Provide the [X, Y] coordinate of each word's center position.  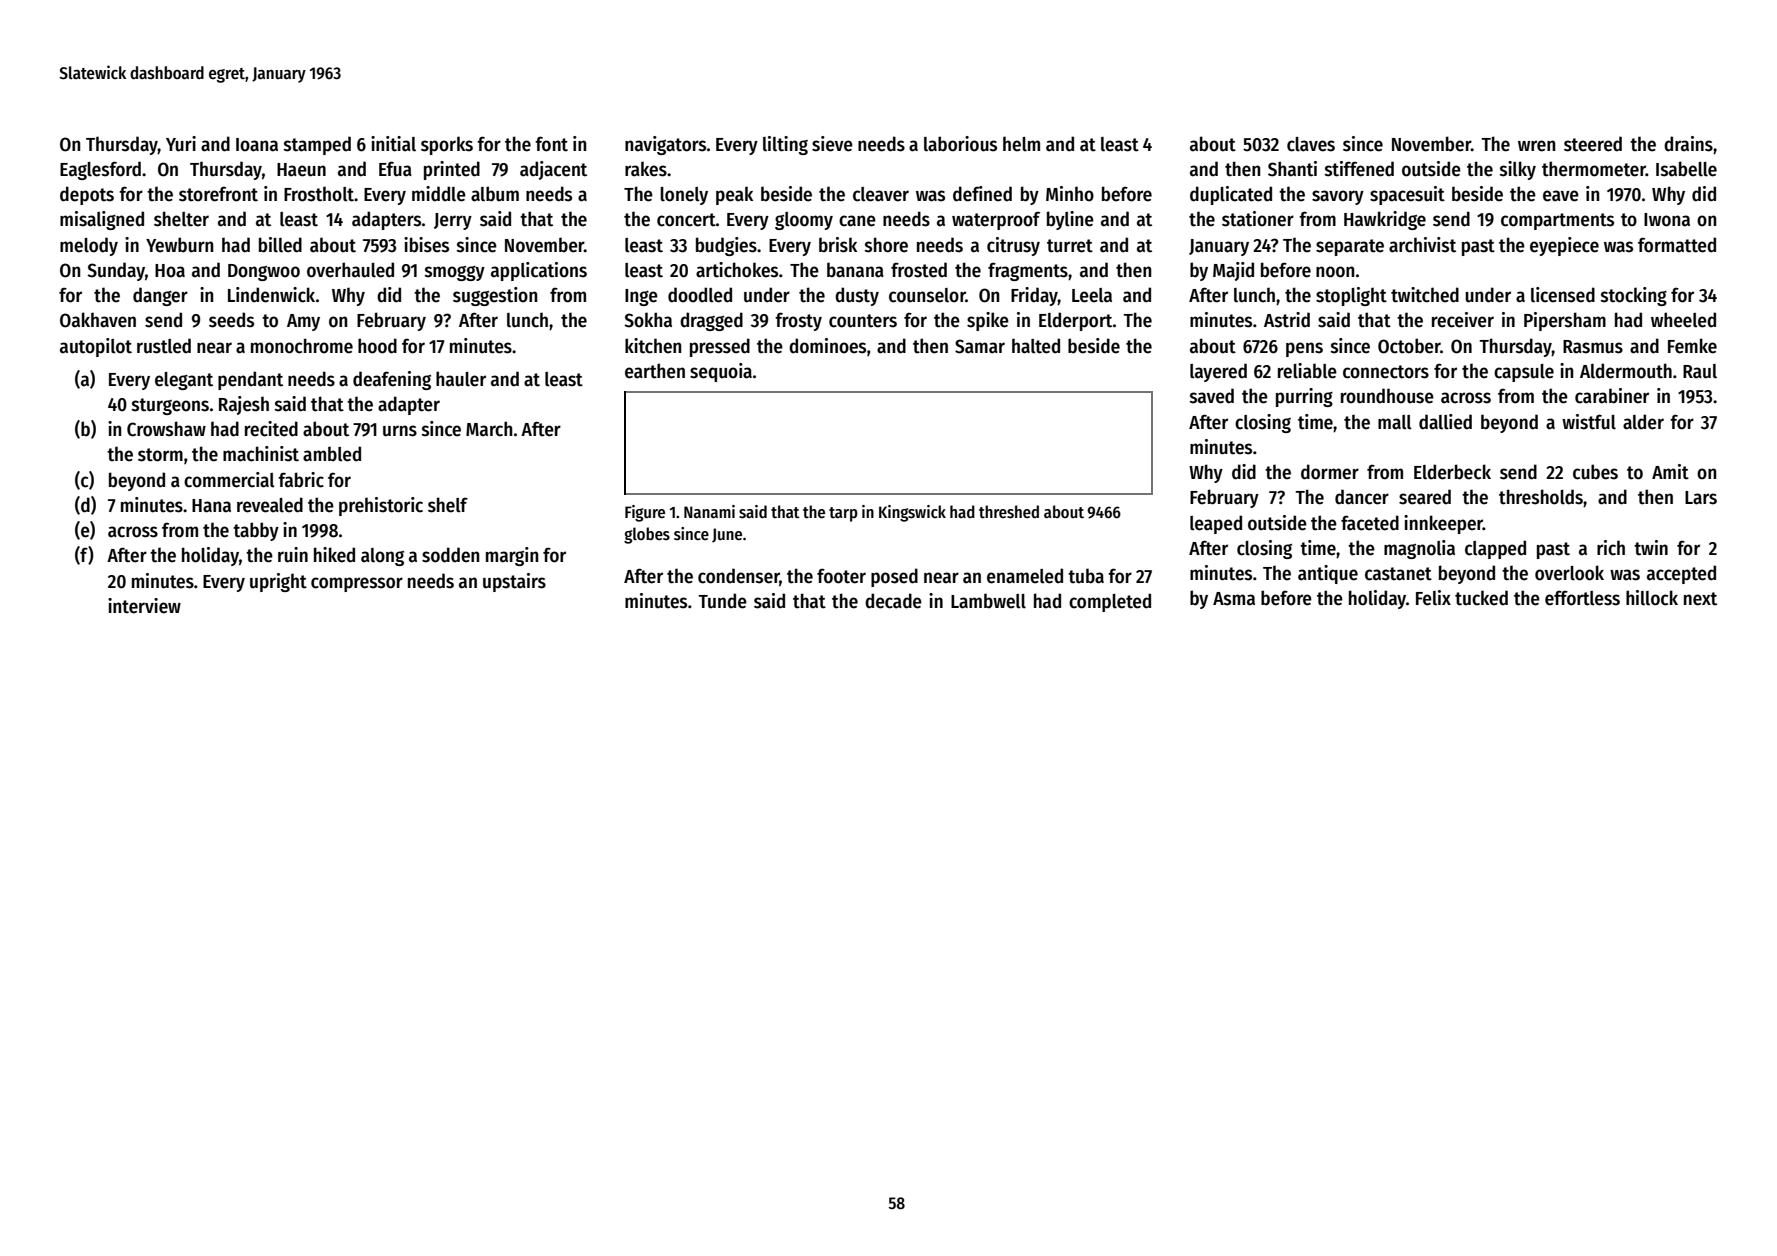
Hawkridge [1385, 220]
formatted [1677, 245]
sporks [447, 145]
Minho [1070, 194]
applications [539, 271]
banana [855, 270]
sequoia [721, 372]
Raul [1700, 371]
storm [160, 455]
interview [144, 606]
